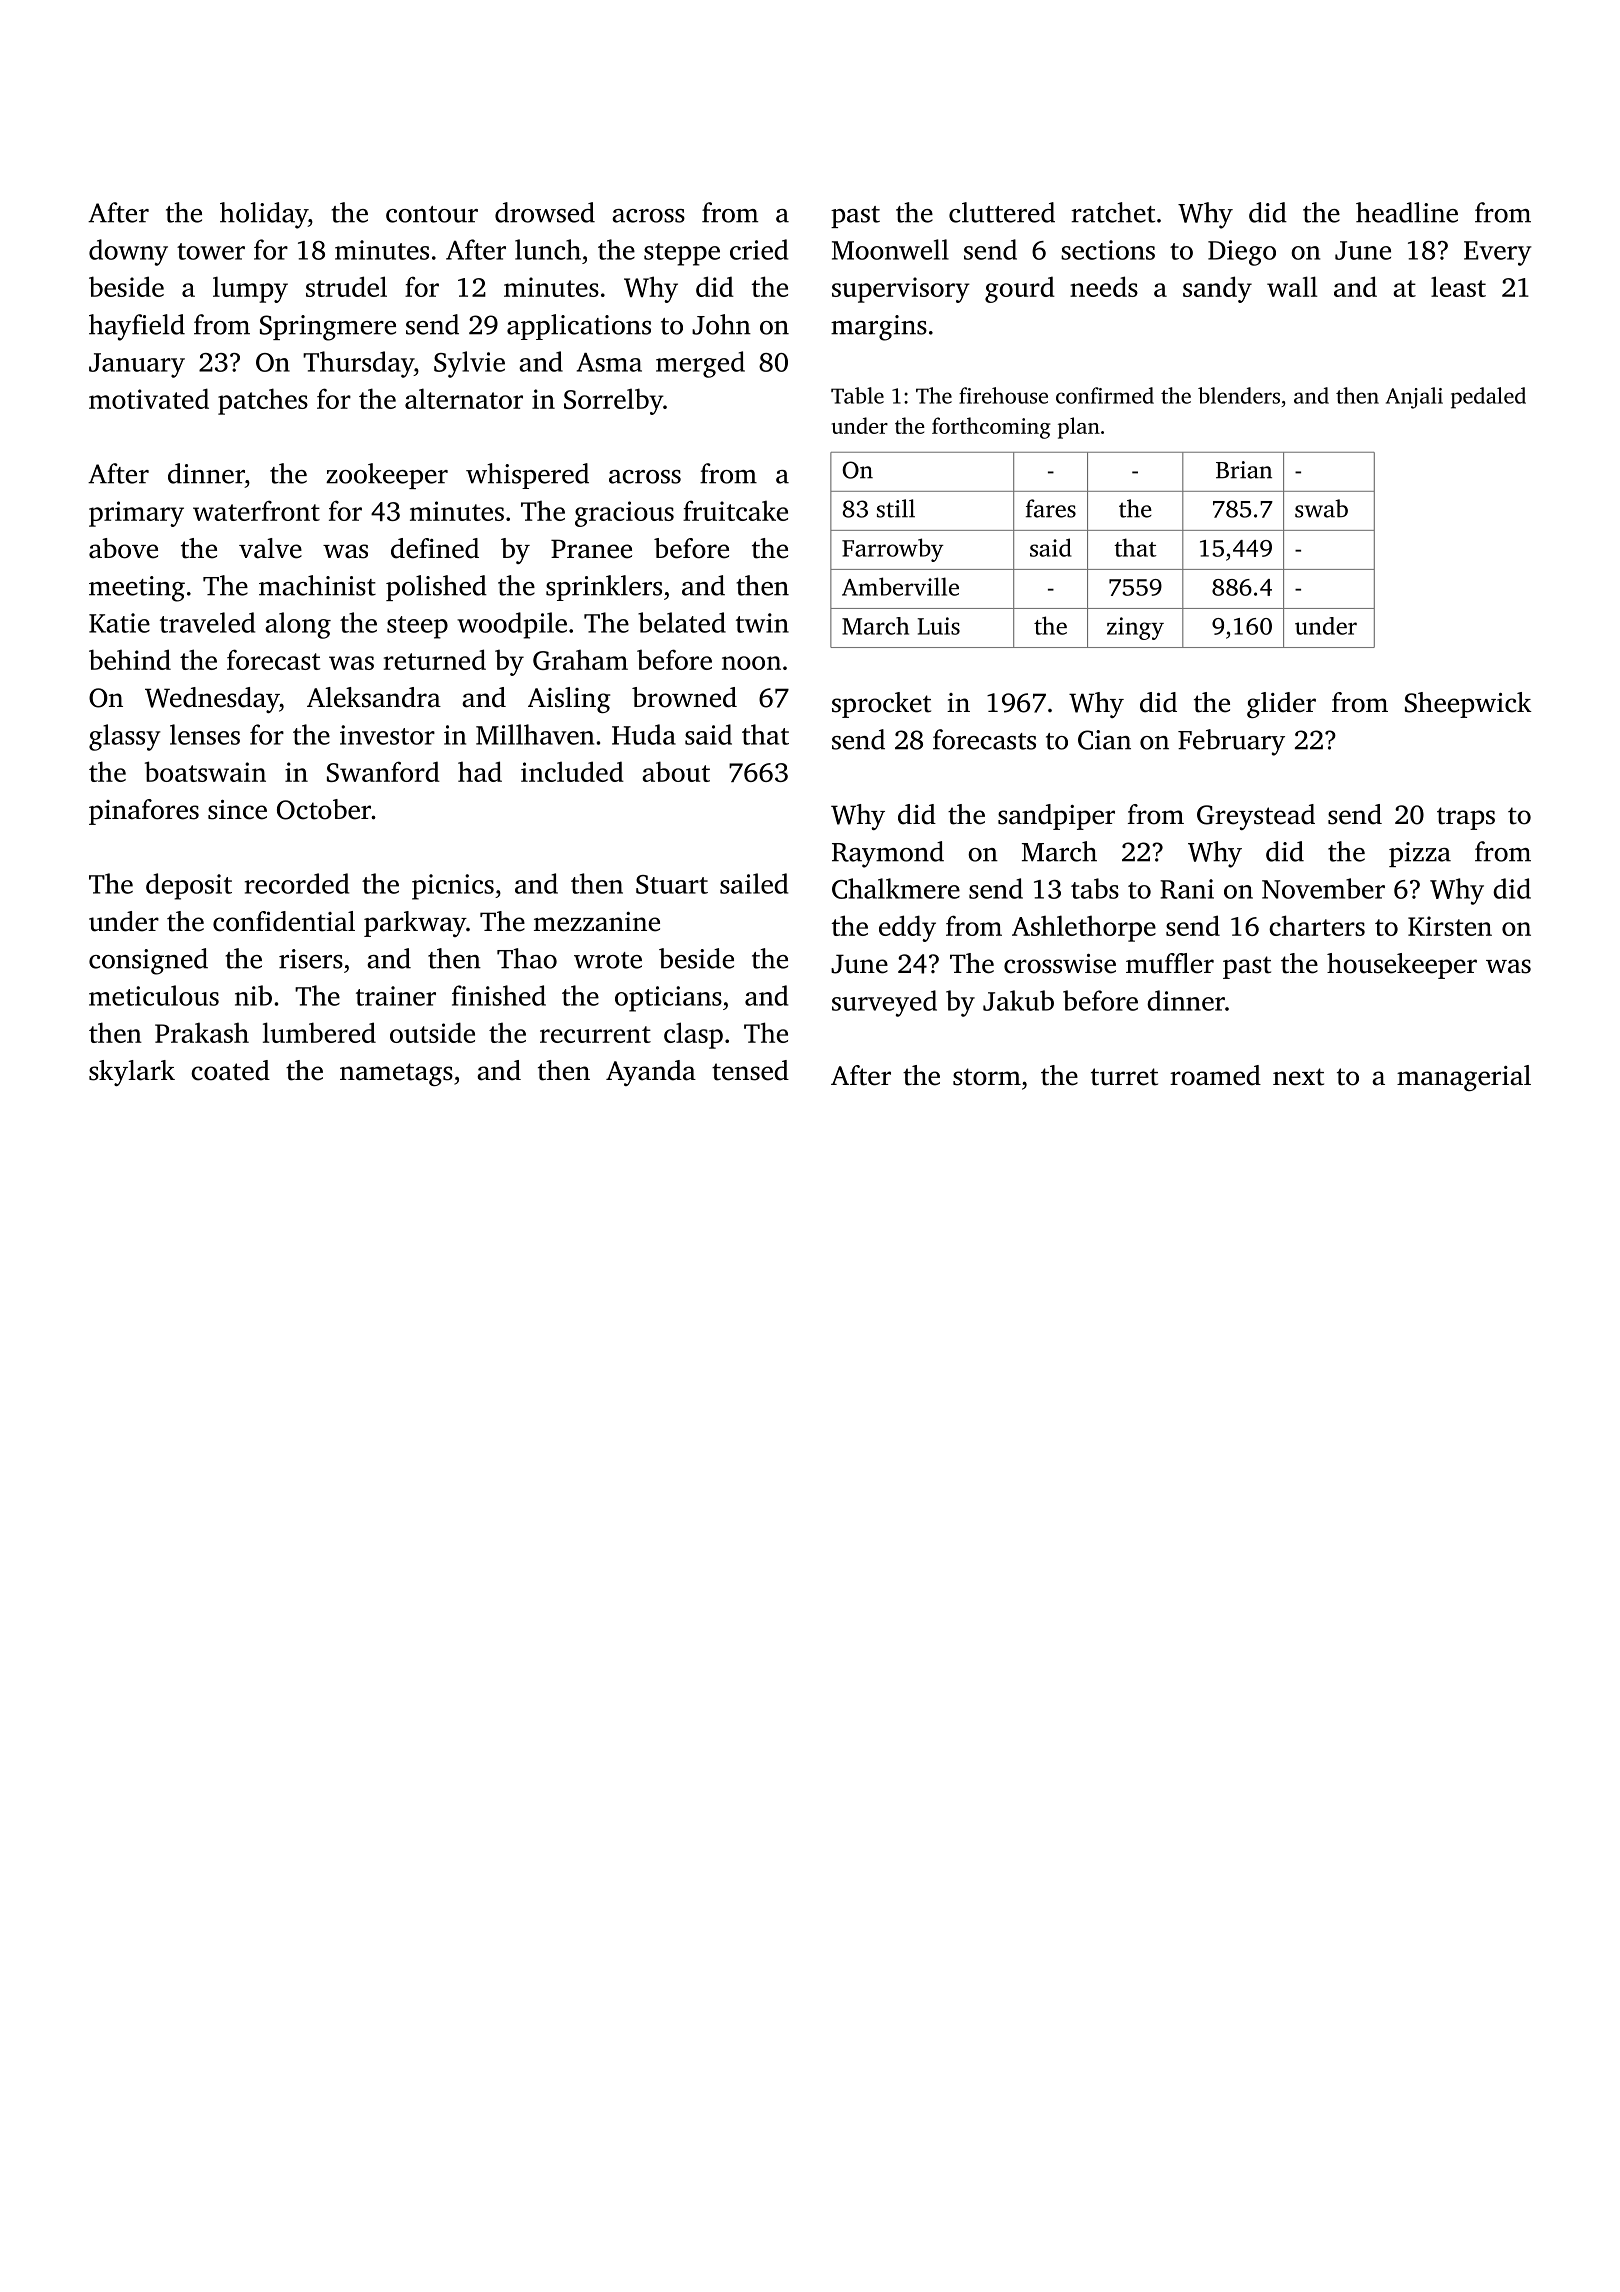  Describe the element at coordinates (604, 588) in the screenshot. I see `sprinklers` at that location.
